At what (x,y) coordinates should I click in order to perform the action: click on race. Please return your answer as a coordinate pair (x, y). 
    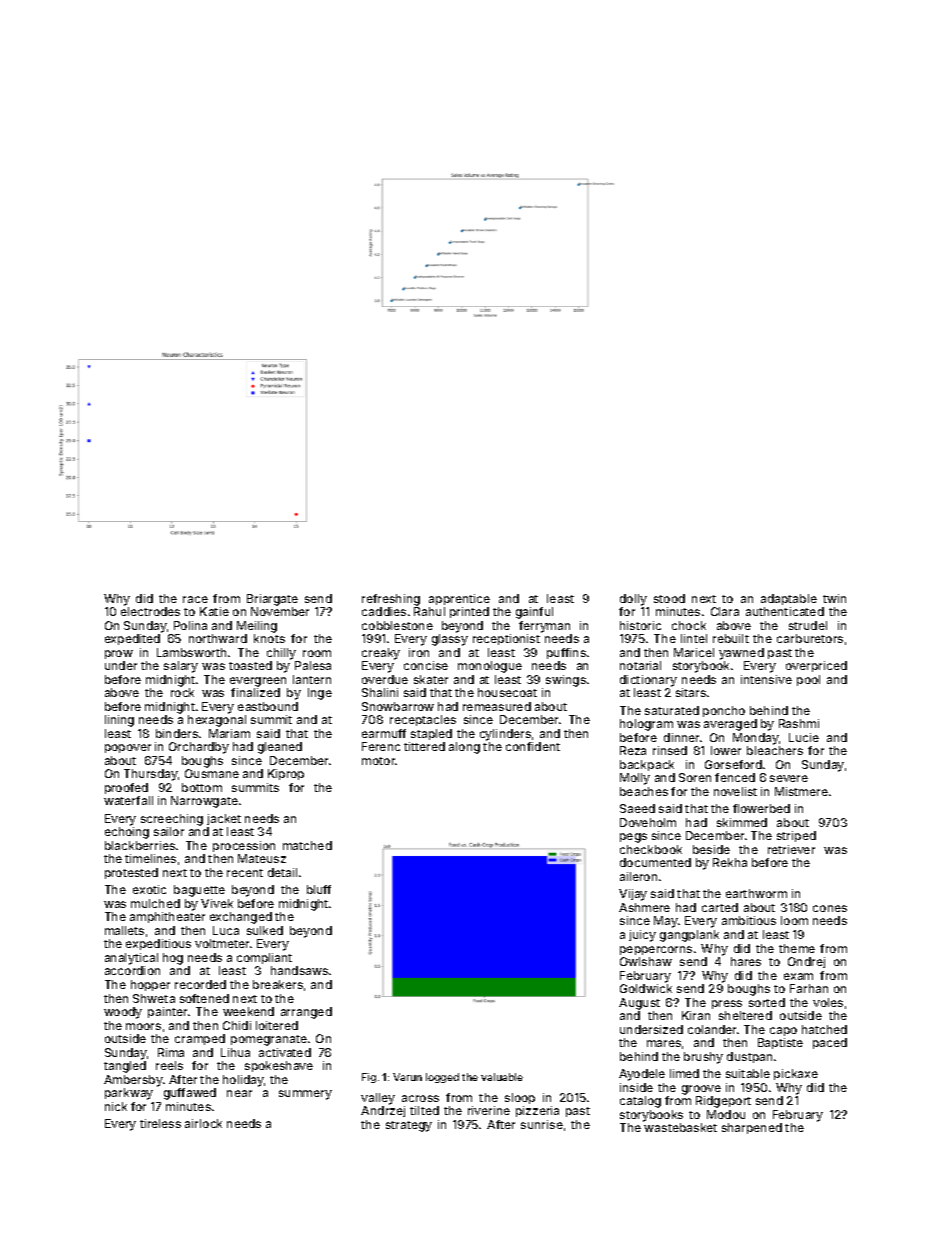
    Looking at the image, I should click on (195, 599).
